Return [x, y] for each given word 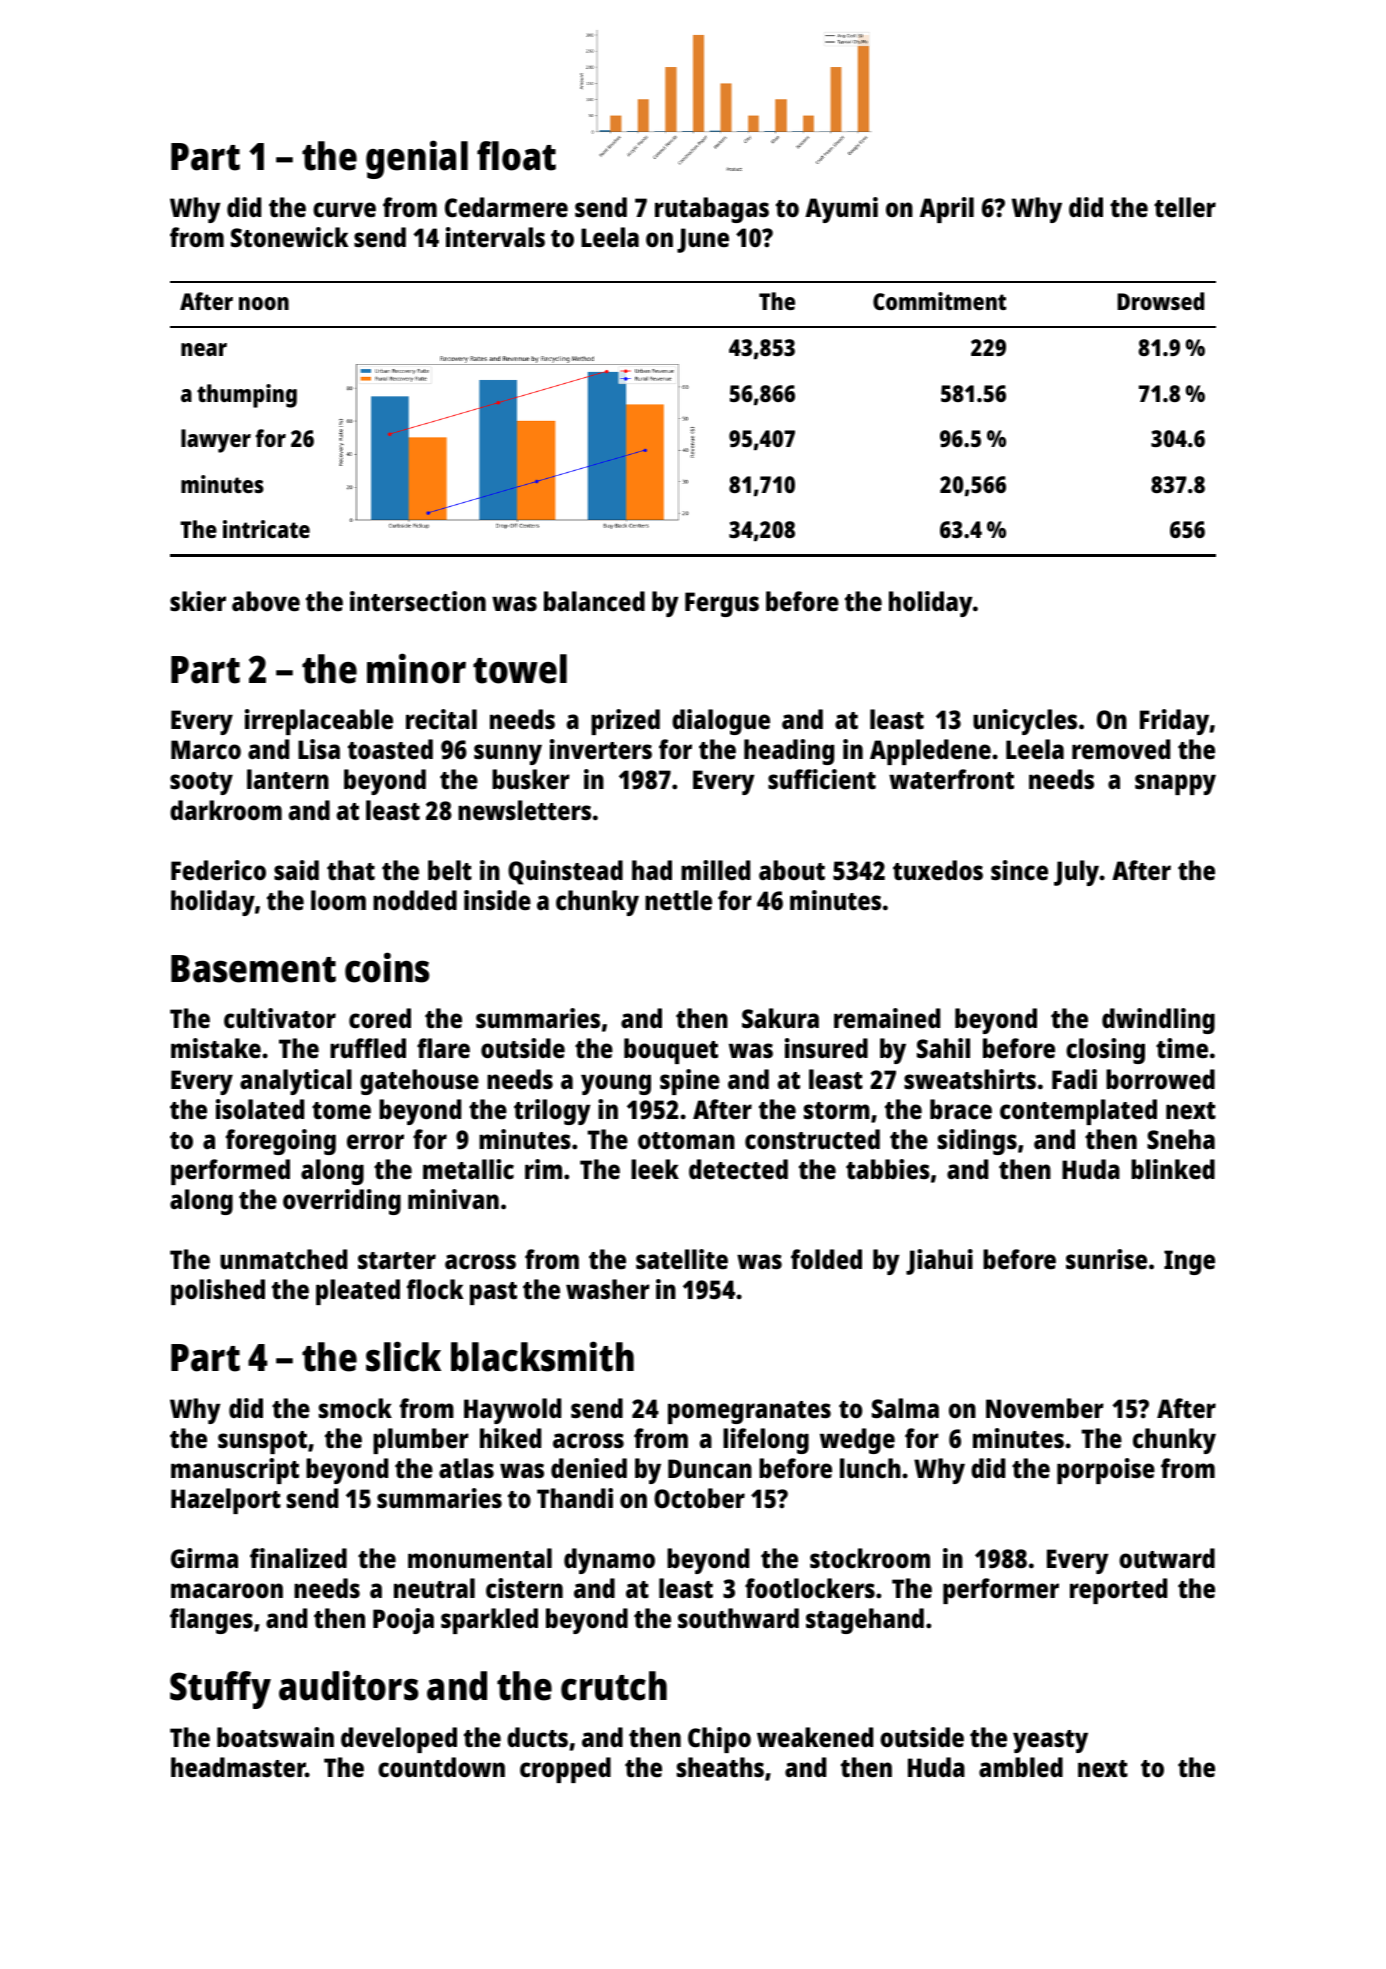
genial [417, 159]
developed [399, 1740]
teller [1185, 207]
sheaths [720, 1767]
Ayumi [841, 210]
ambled [1021, 1767]
